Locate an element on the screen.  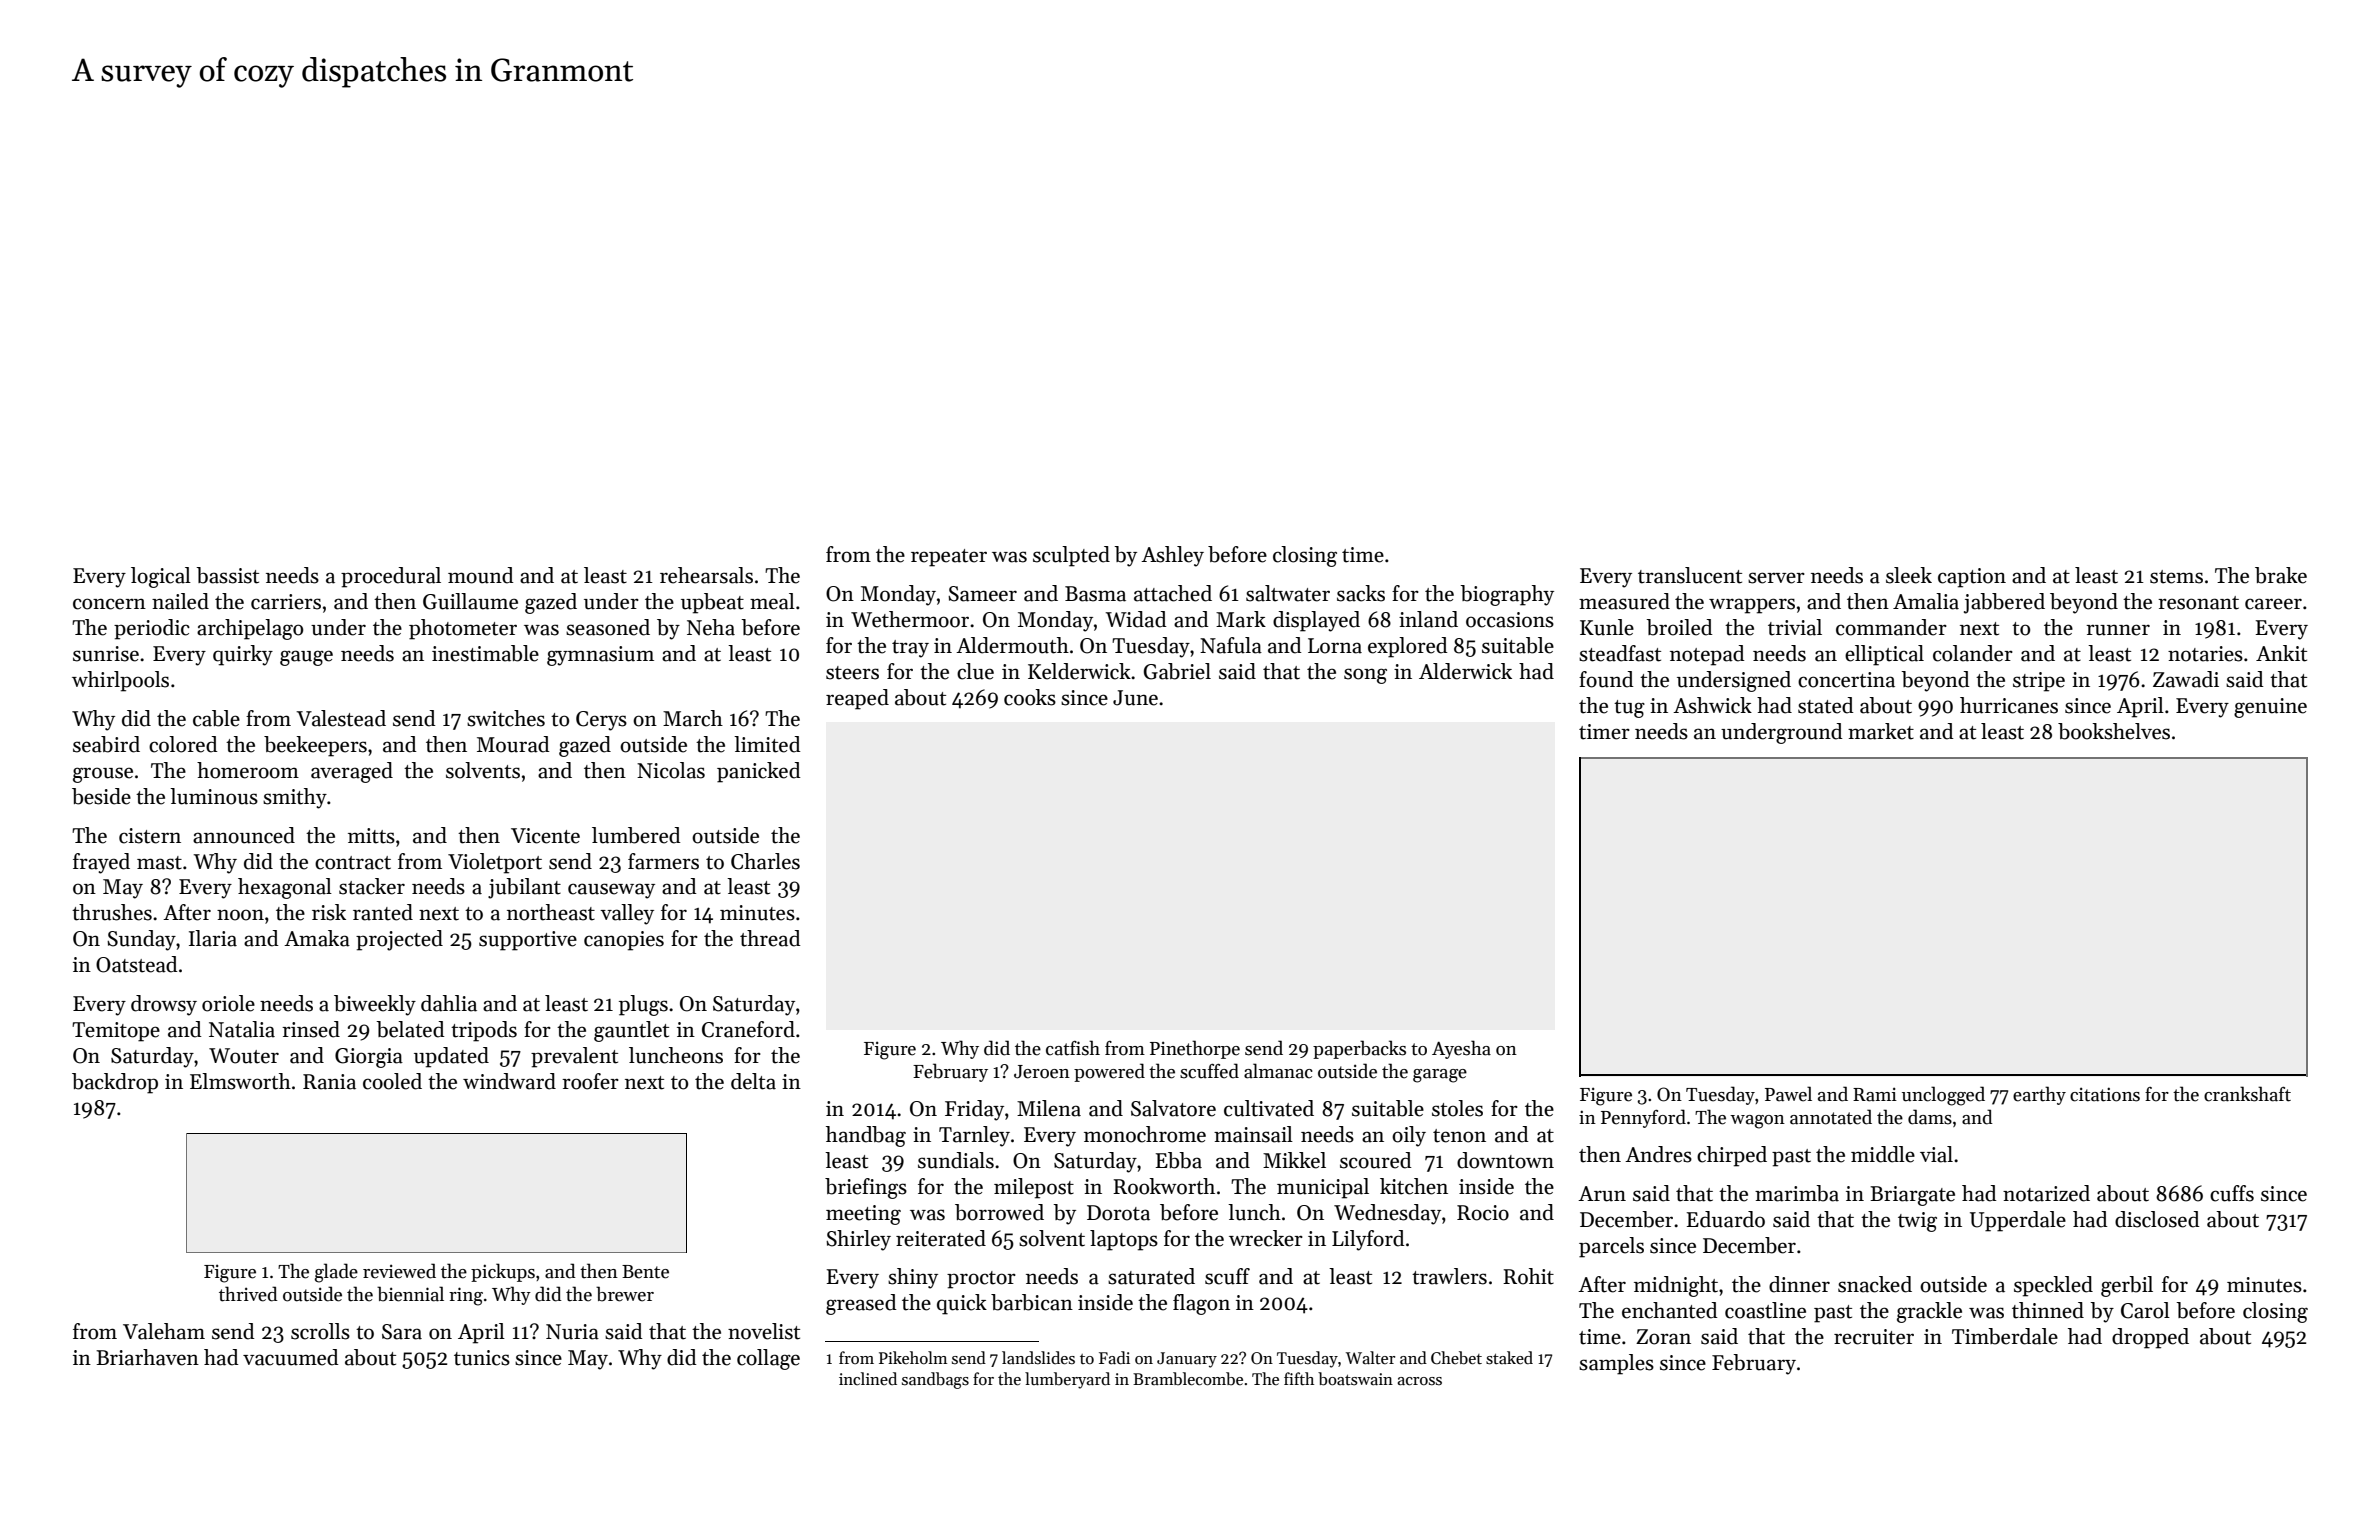
stems is located at coordinates (2176, 577).
